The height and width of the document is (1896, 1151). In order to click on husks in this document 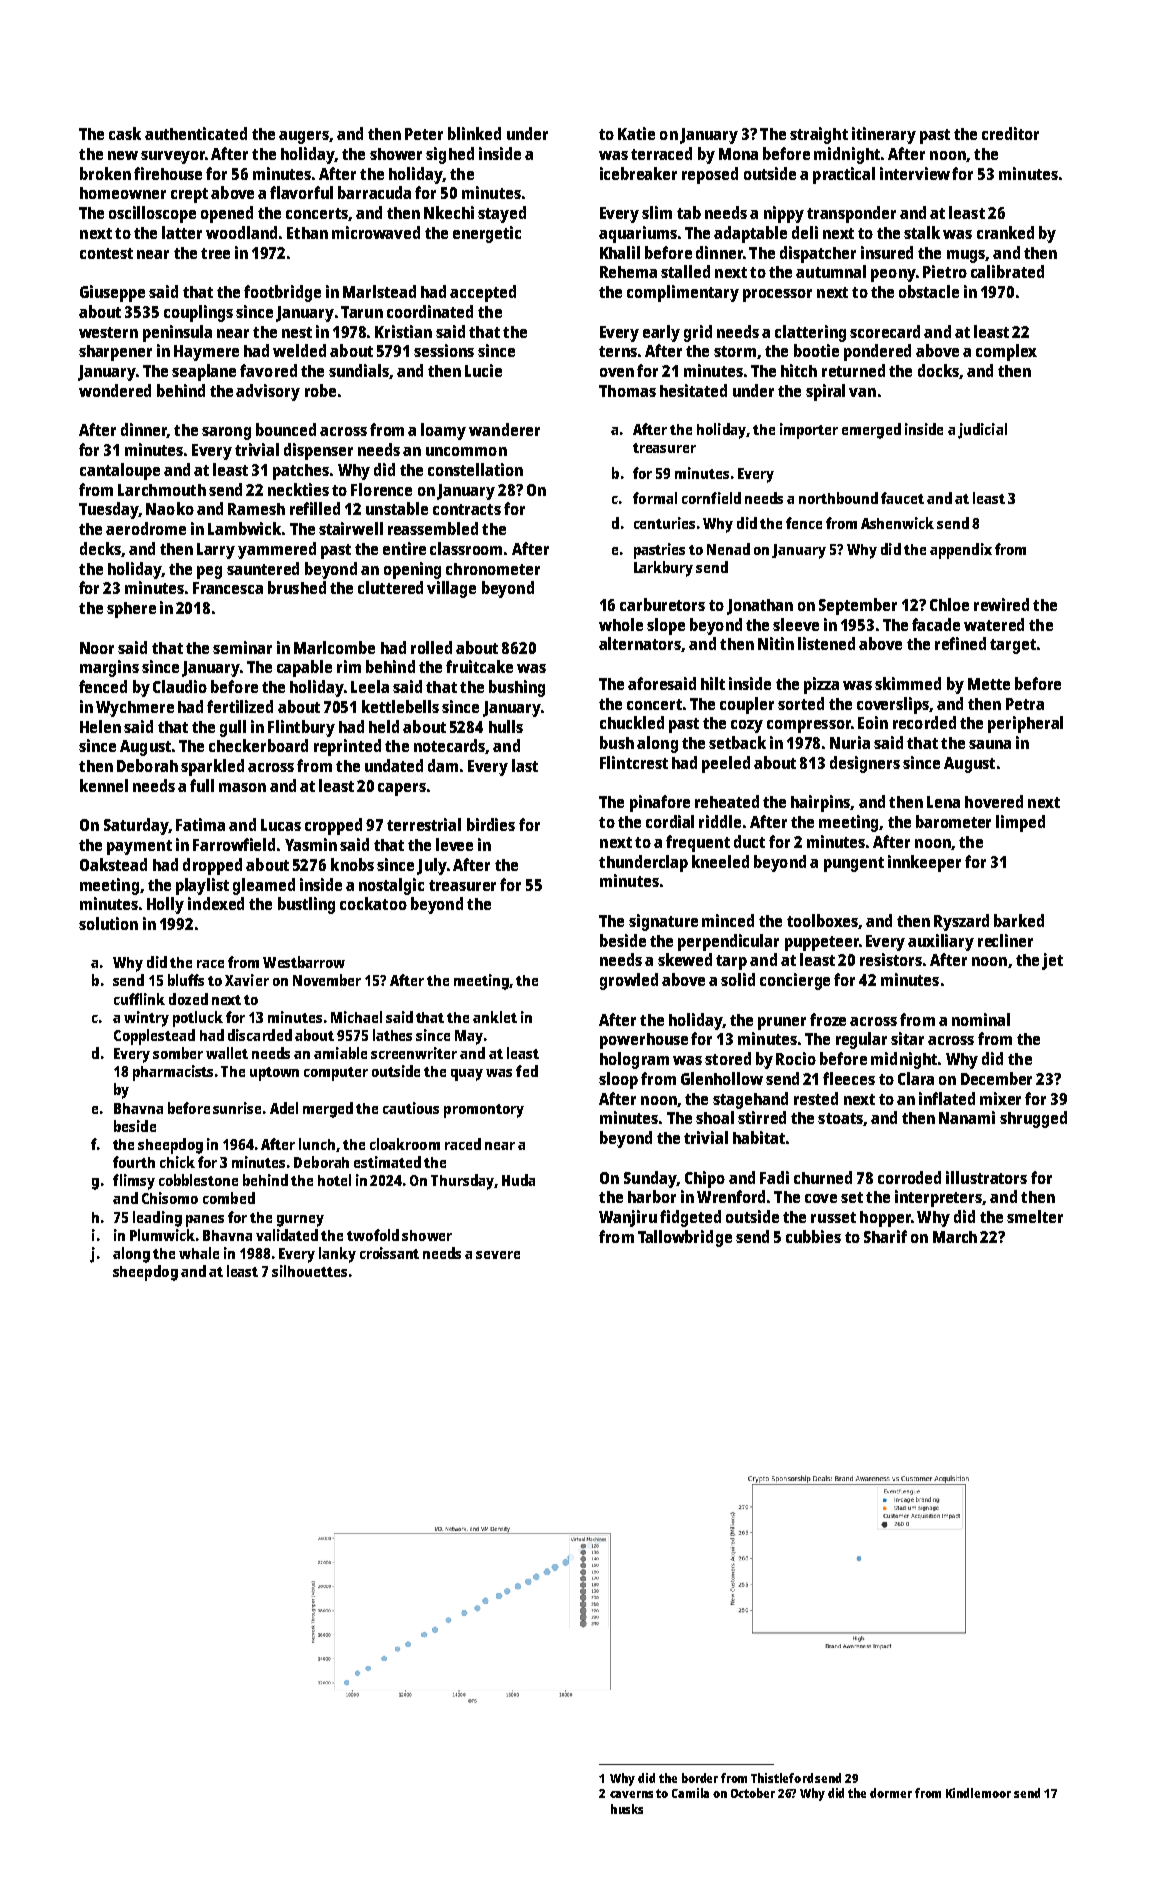, I will do `click(627, 1809)`.
